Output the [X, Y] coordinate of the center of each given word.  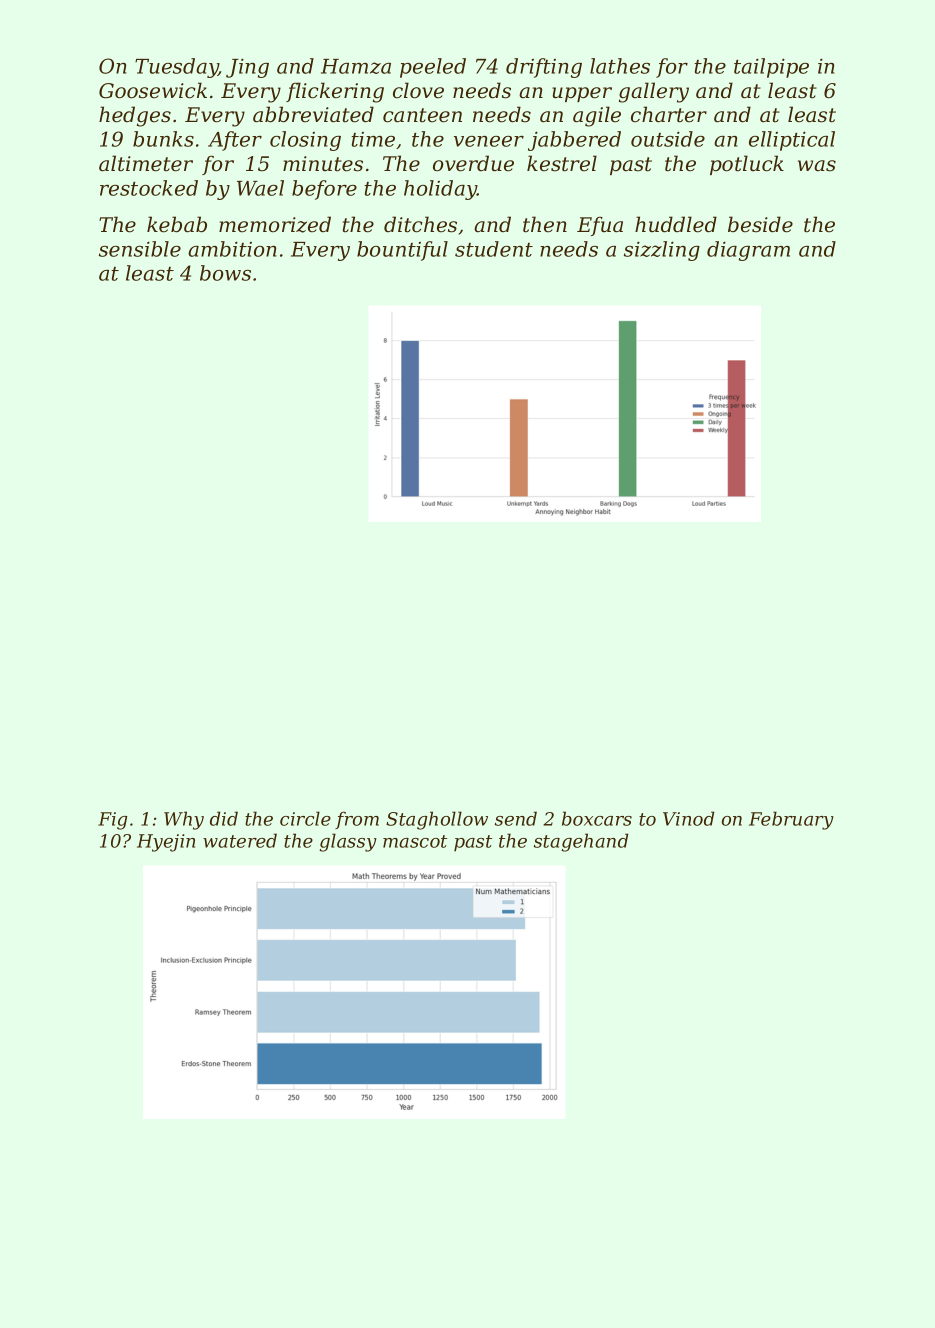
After [235, 141]
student [494, 249]
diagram [748, 251]
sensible [140, 249]
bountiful [402, 251]
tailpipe [771, 68]
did [224, 818]
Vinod [688, 818]
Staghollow [437, 820]
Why [184, 820]
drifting [544, 68]
